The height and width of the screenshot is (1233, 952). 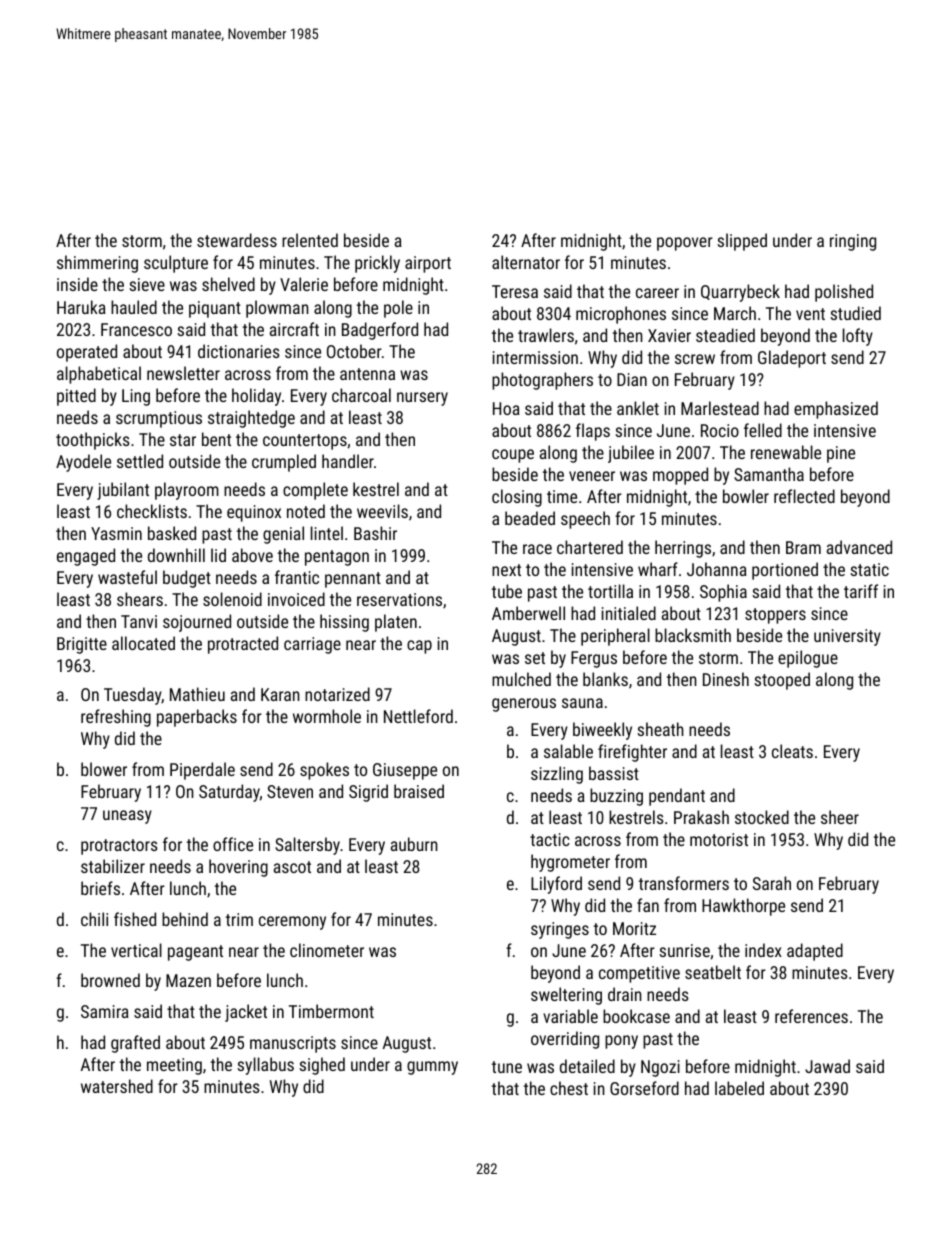 What do you see at coordinates (361, 395) in the screenshot?
I see `charcoal` at bounding box center [361, 395].
